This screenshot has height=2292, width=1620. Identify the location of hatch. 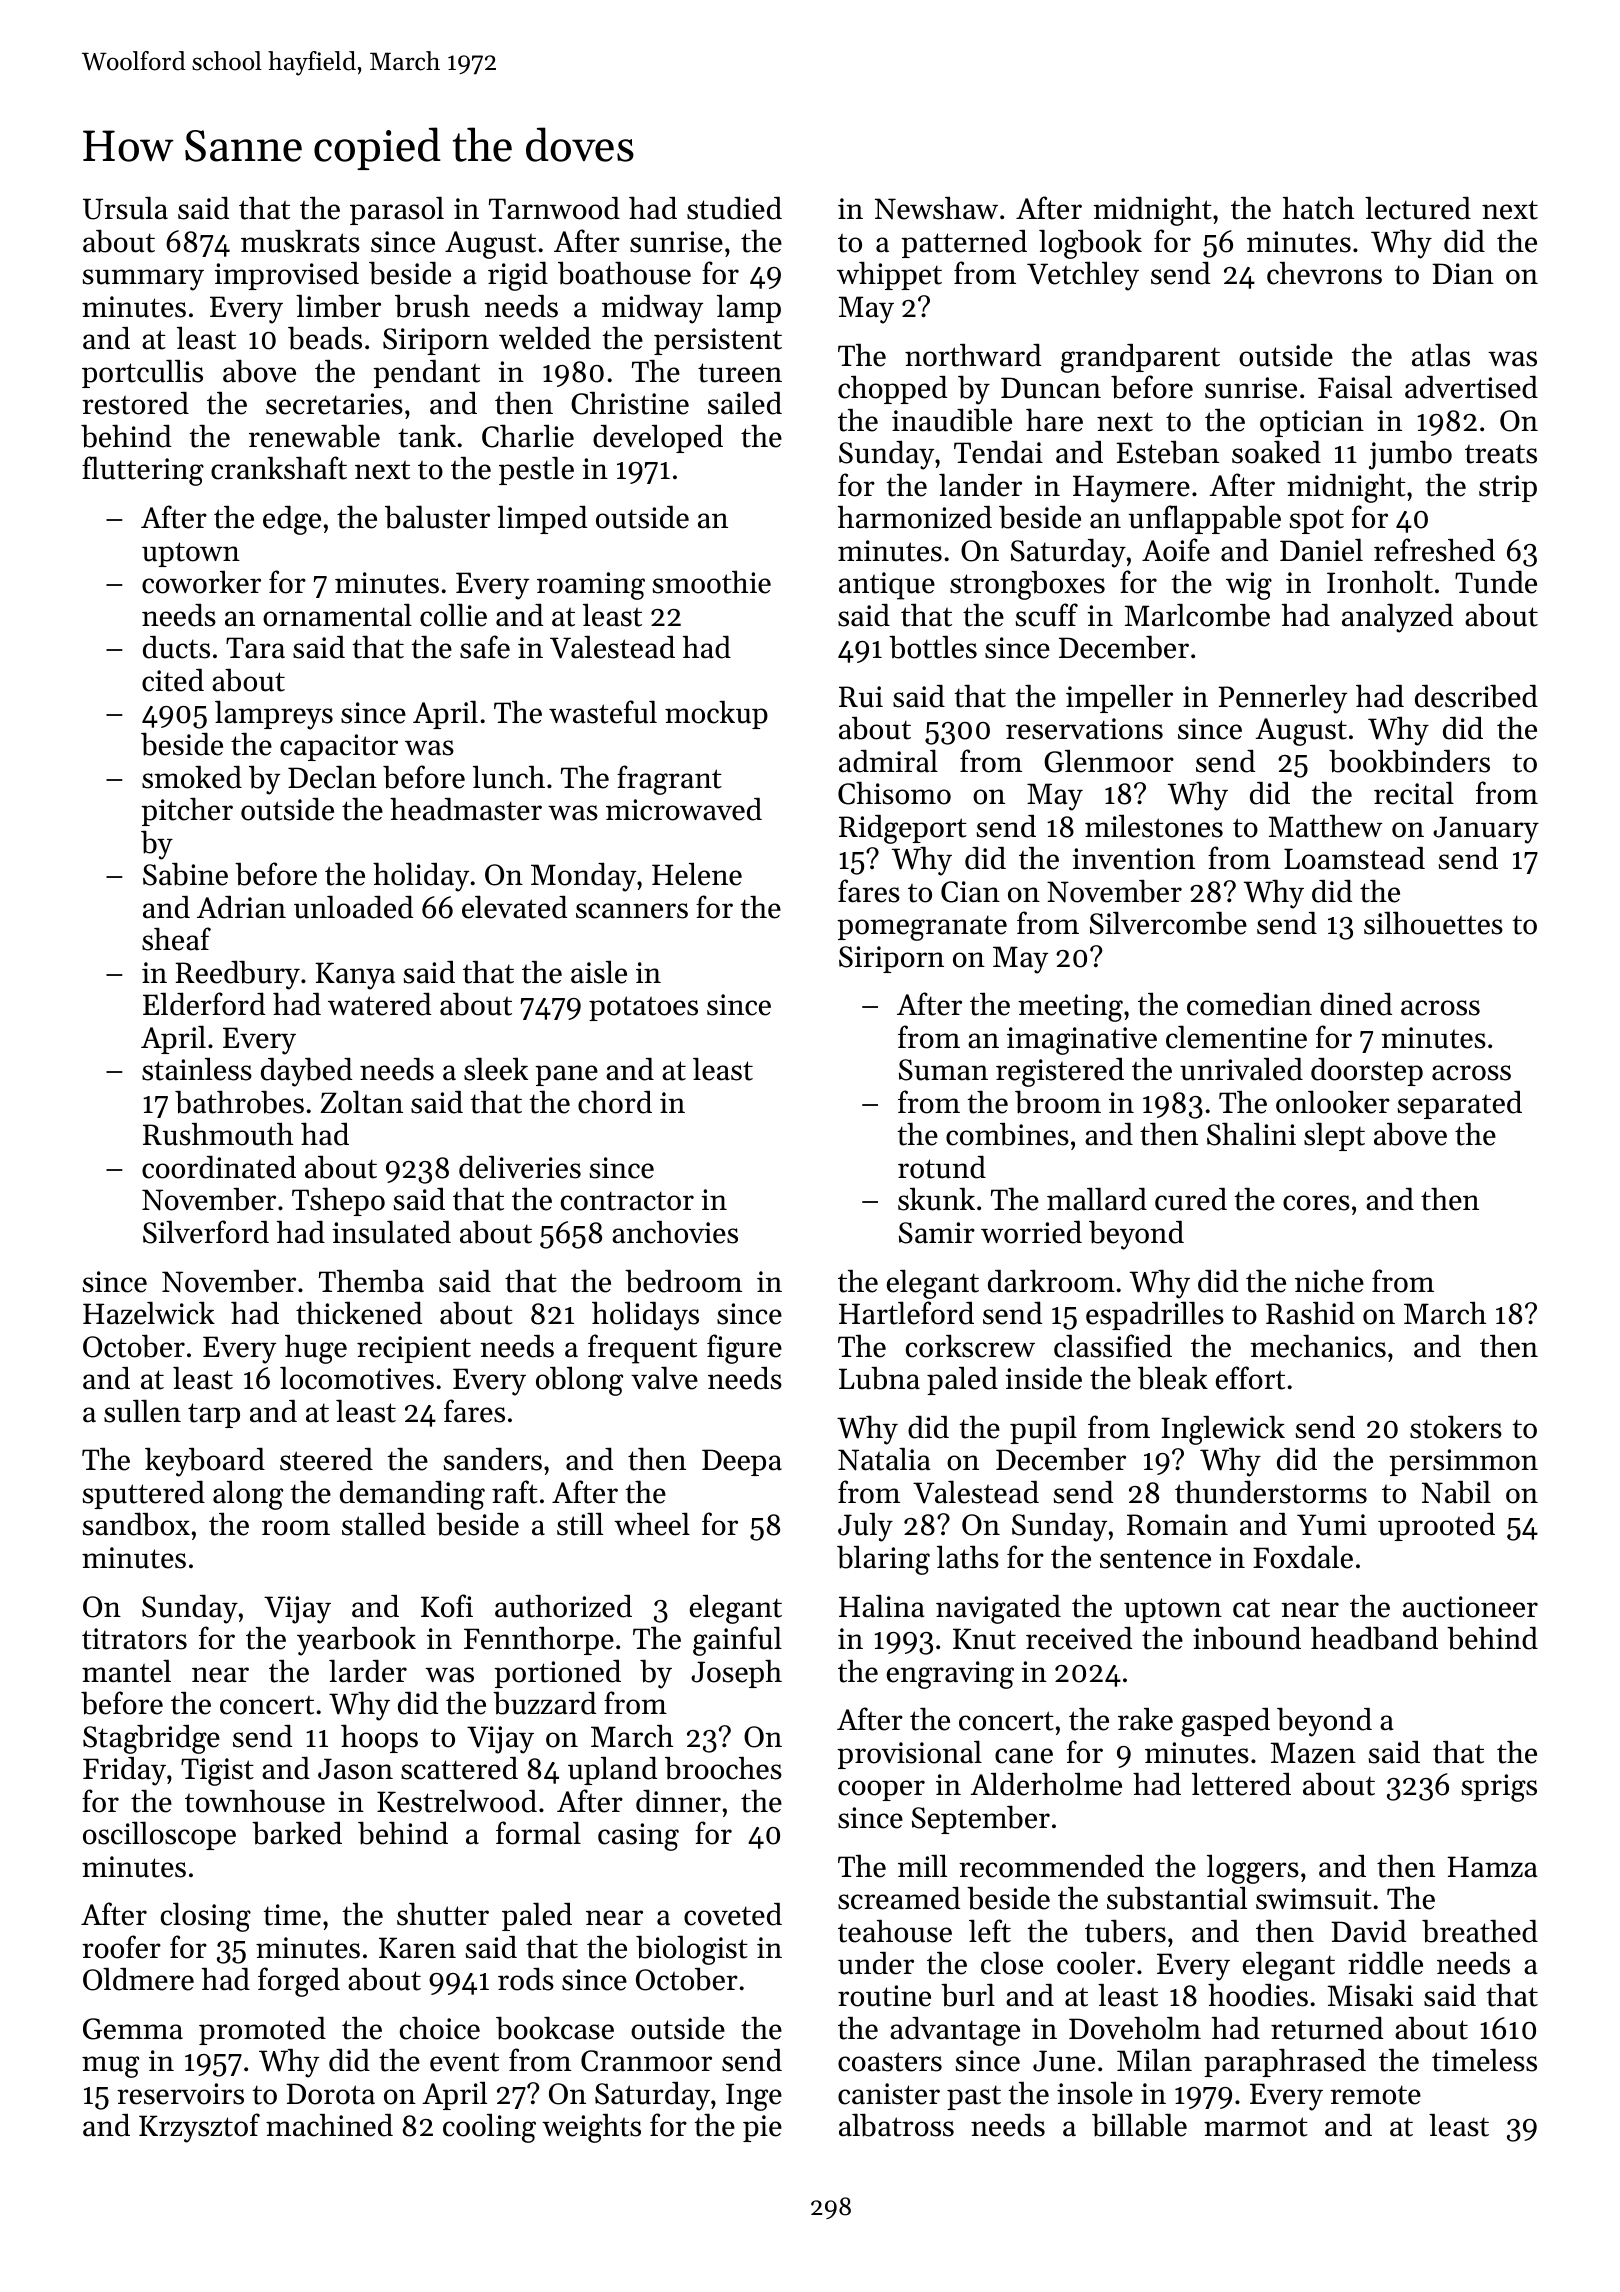
(1318, 208).
